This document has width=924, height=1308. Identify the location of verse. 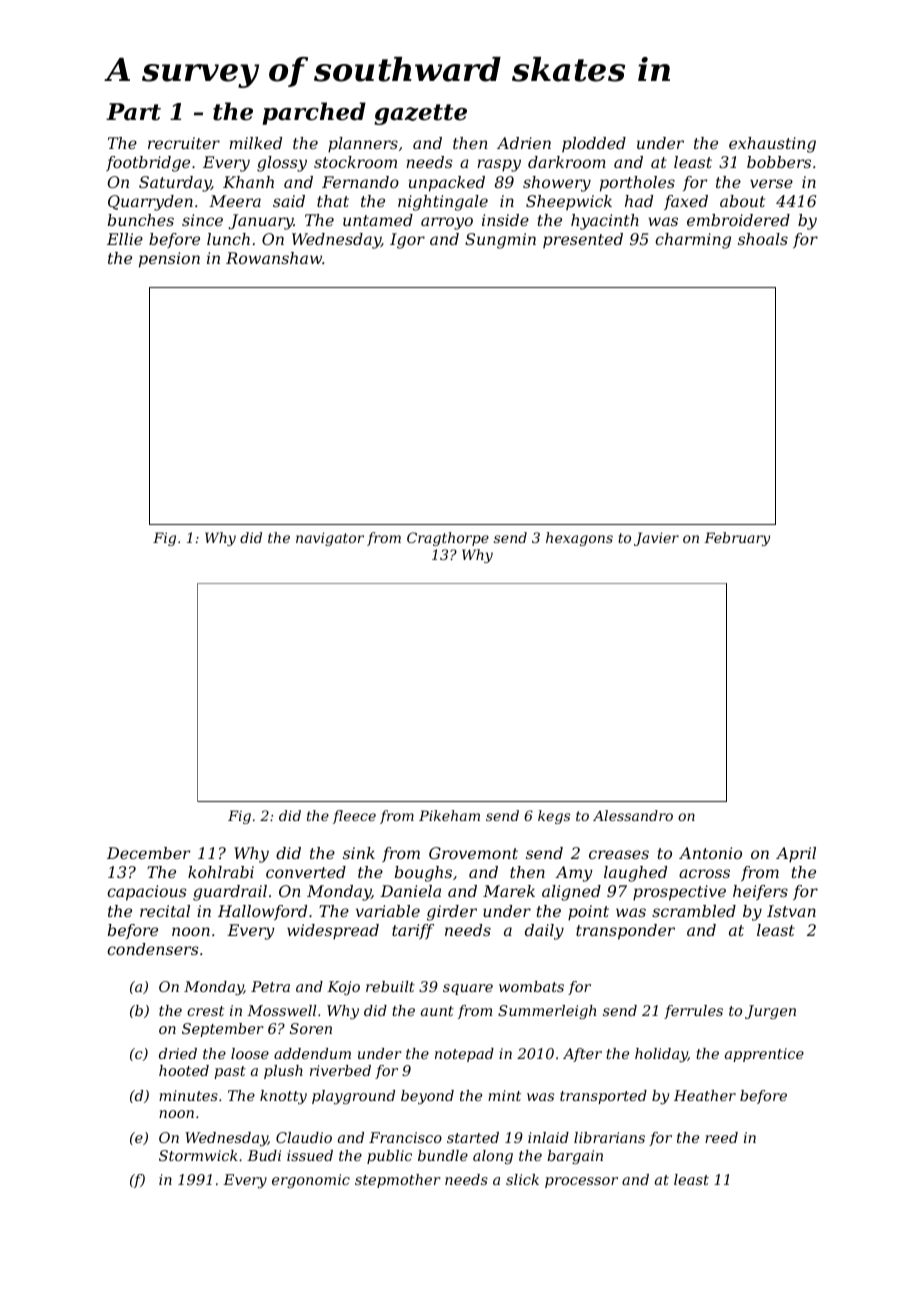
(771, 183).
